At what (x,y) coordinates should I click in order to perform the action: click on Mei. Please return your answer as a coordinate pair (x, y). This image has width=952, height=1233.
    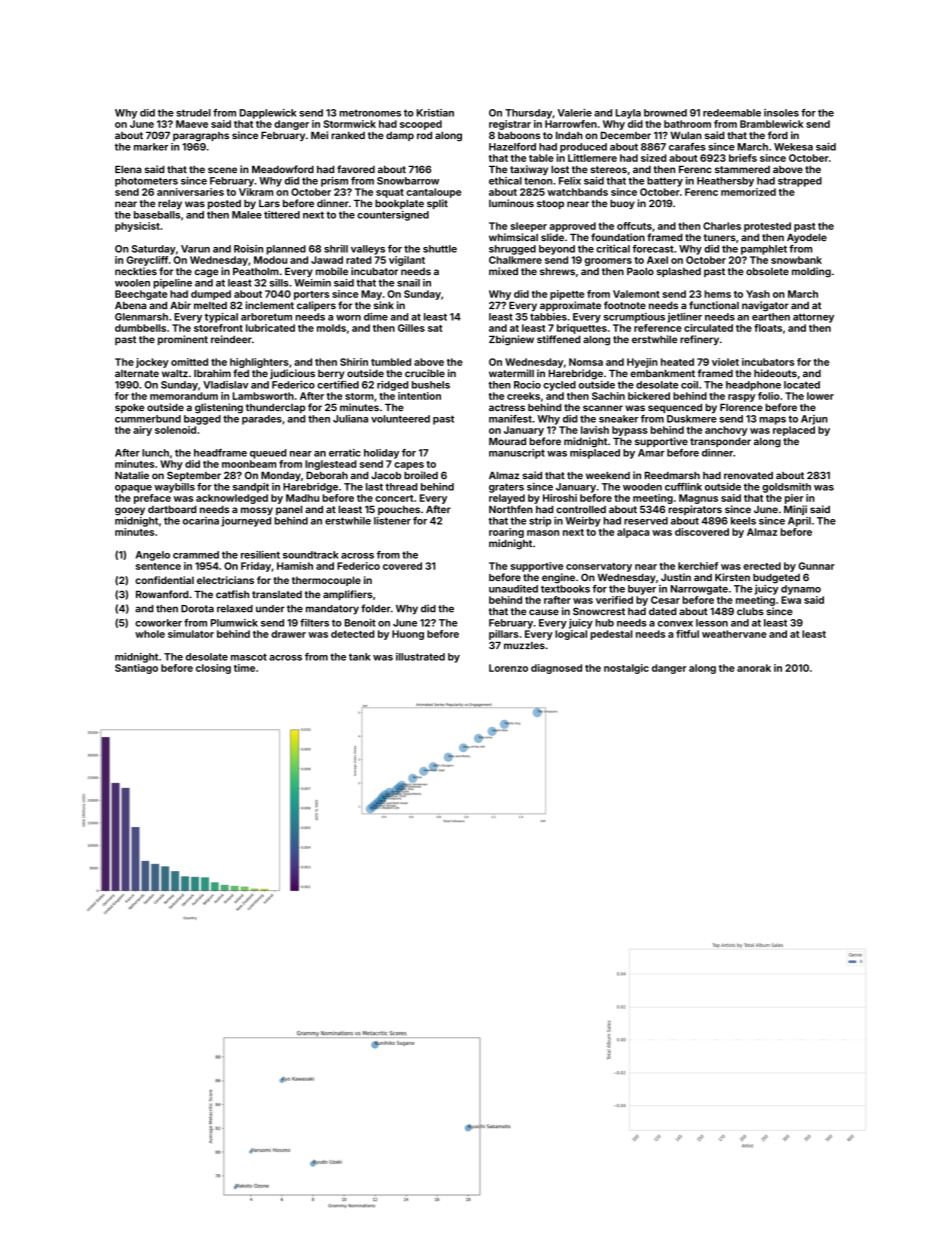
    Looking at the image, I should click on (319, 135).
